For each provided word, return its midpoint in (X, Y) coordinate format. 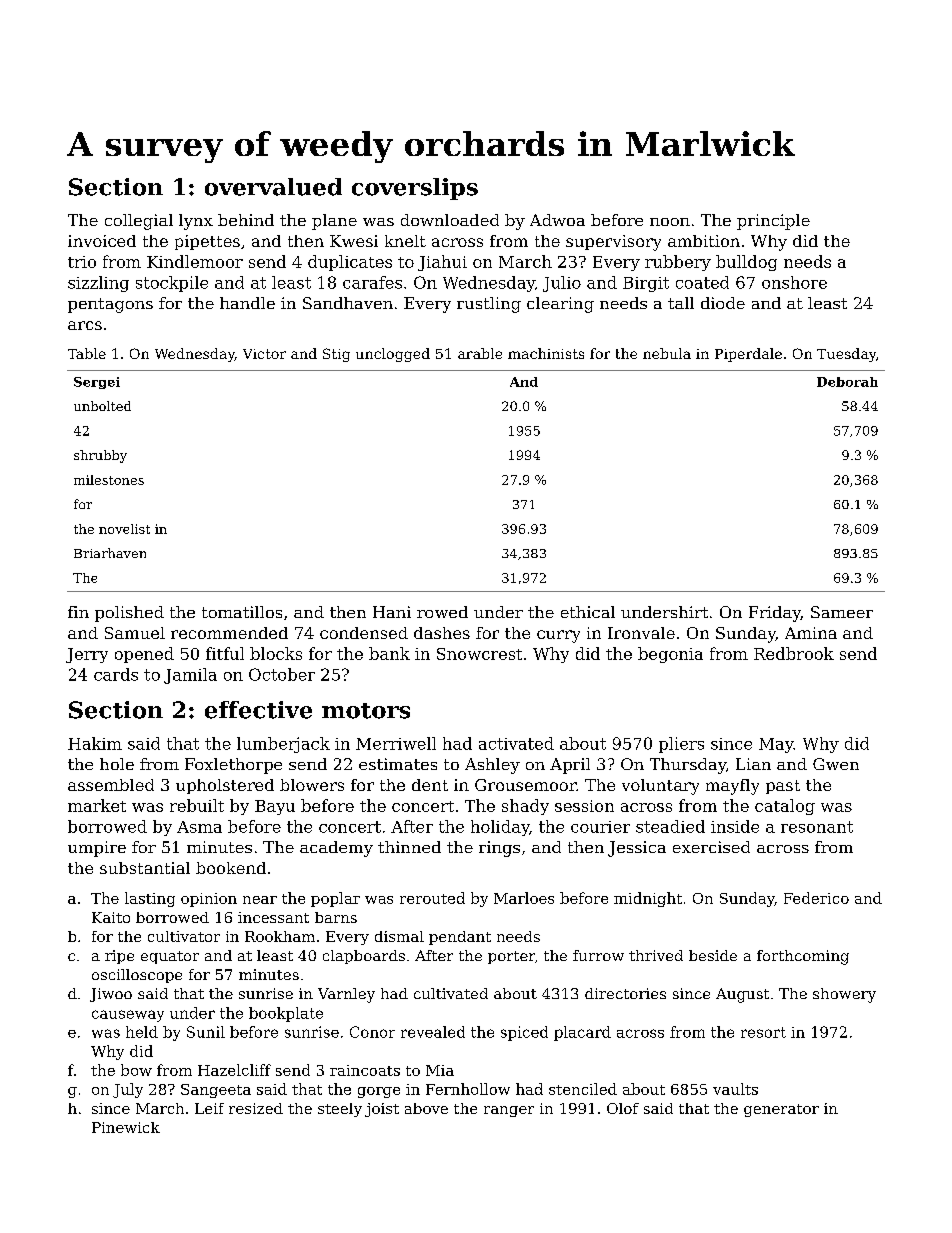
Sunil (206, 1032)
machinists (546, 353)
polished (129, 614)
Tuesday (846, 355)
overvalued (273, 187)
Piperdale (748, 355)
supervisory (613, 243)
